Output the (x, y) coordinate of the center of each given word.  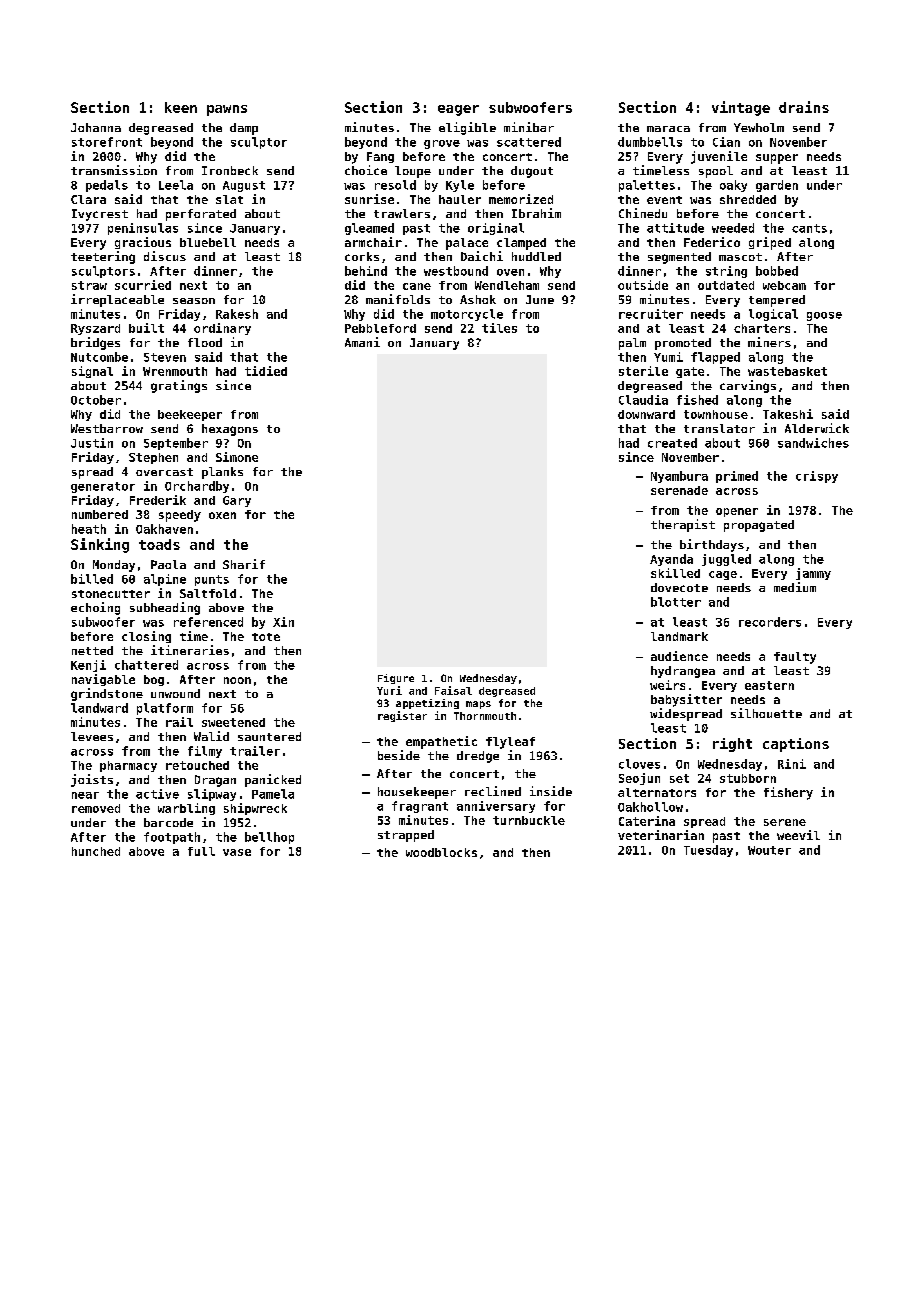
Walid (211, 736)
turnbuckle (529, 820)
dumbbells (650, 142)
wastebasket (787, 371)
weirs (667, 685)
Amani (362, 342)
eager (458, 110)
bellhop (269, 838)
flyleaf (510, 743)
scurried (143, 285)
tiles (499, 328)
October (96, 400)
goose (824, 316)
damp (244, 129)
